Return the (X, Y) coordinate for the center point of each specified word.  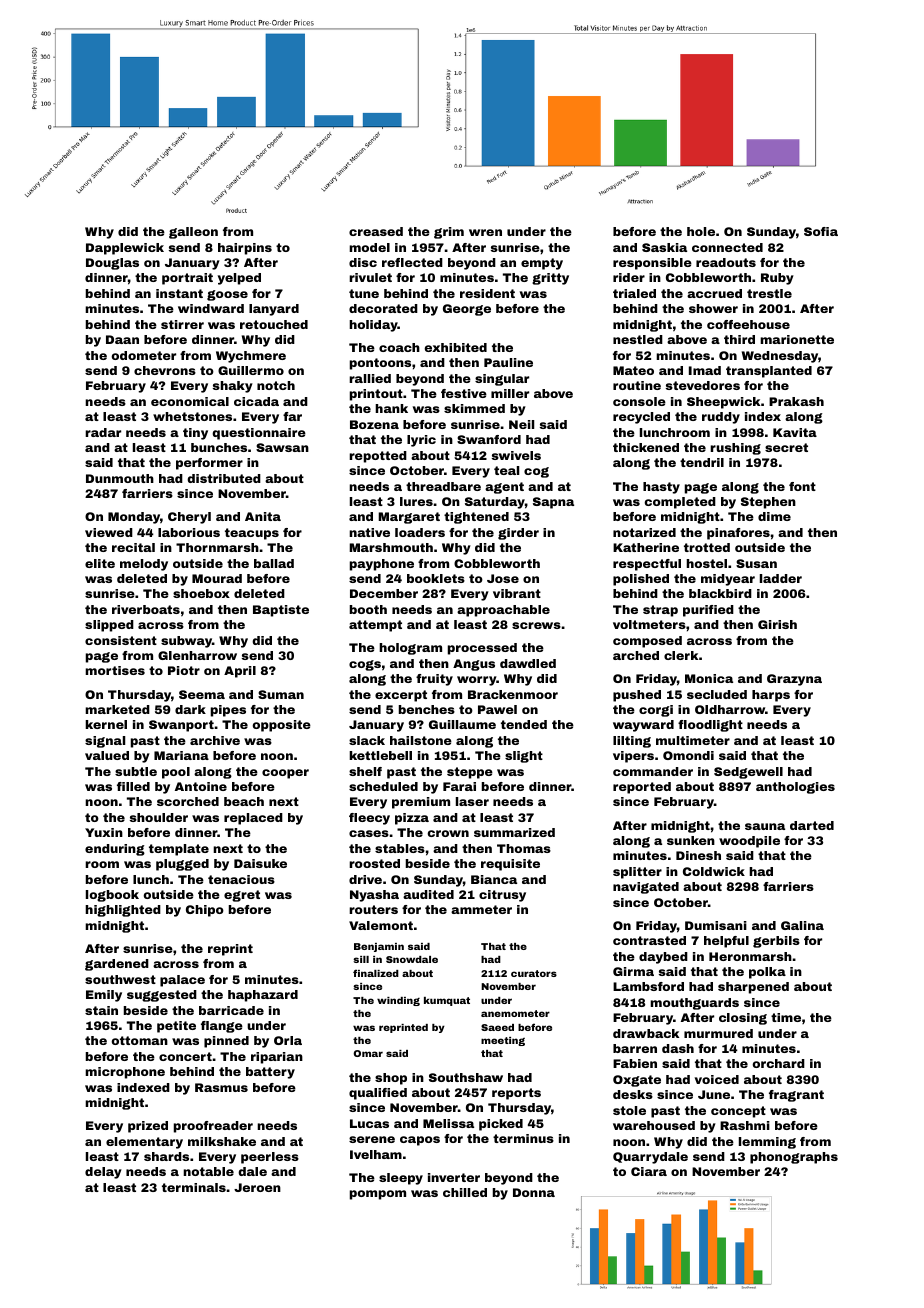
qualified (378, 1094)
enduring (115, 850)
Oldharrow (730, 709)
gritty (550, 279)
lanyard (274, 310)
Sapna (553, 503)
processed (482, 649)
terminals (194, 1187)
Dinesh (698, 855)
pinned (226, 1042)
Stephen (768, 503)
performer (209, 464)
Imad (705, 370)
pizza (412, 819)
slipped (109, 626)
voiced (717, 1079)
